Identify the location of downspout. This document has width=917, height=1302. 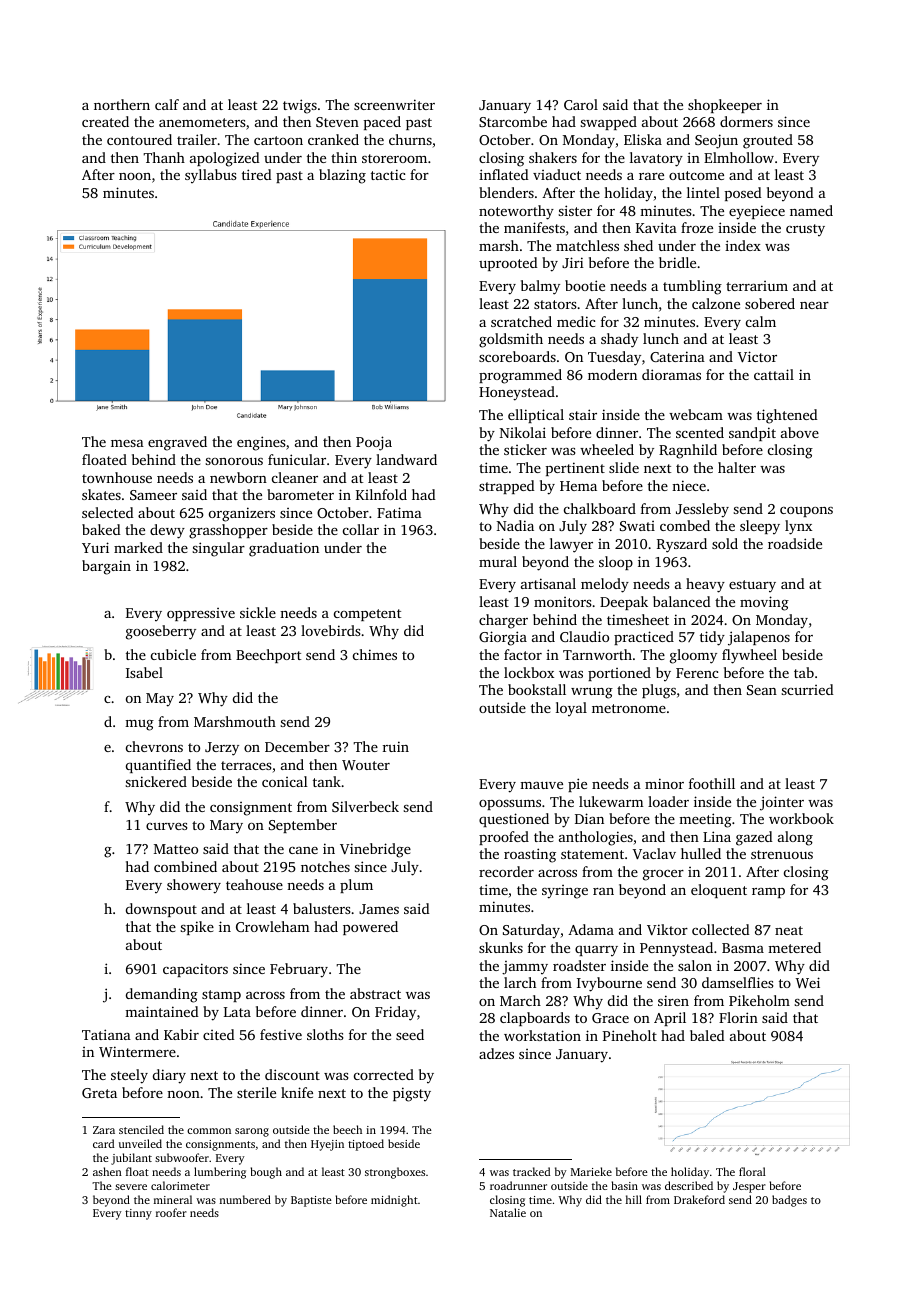
(161, 910).
